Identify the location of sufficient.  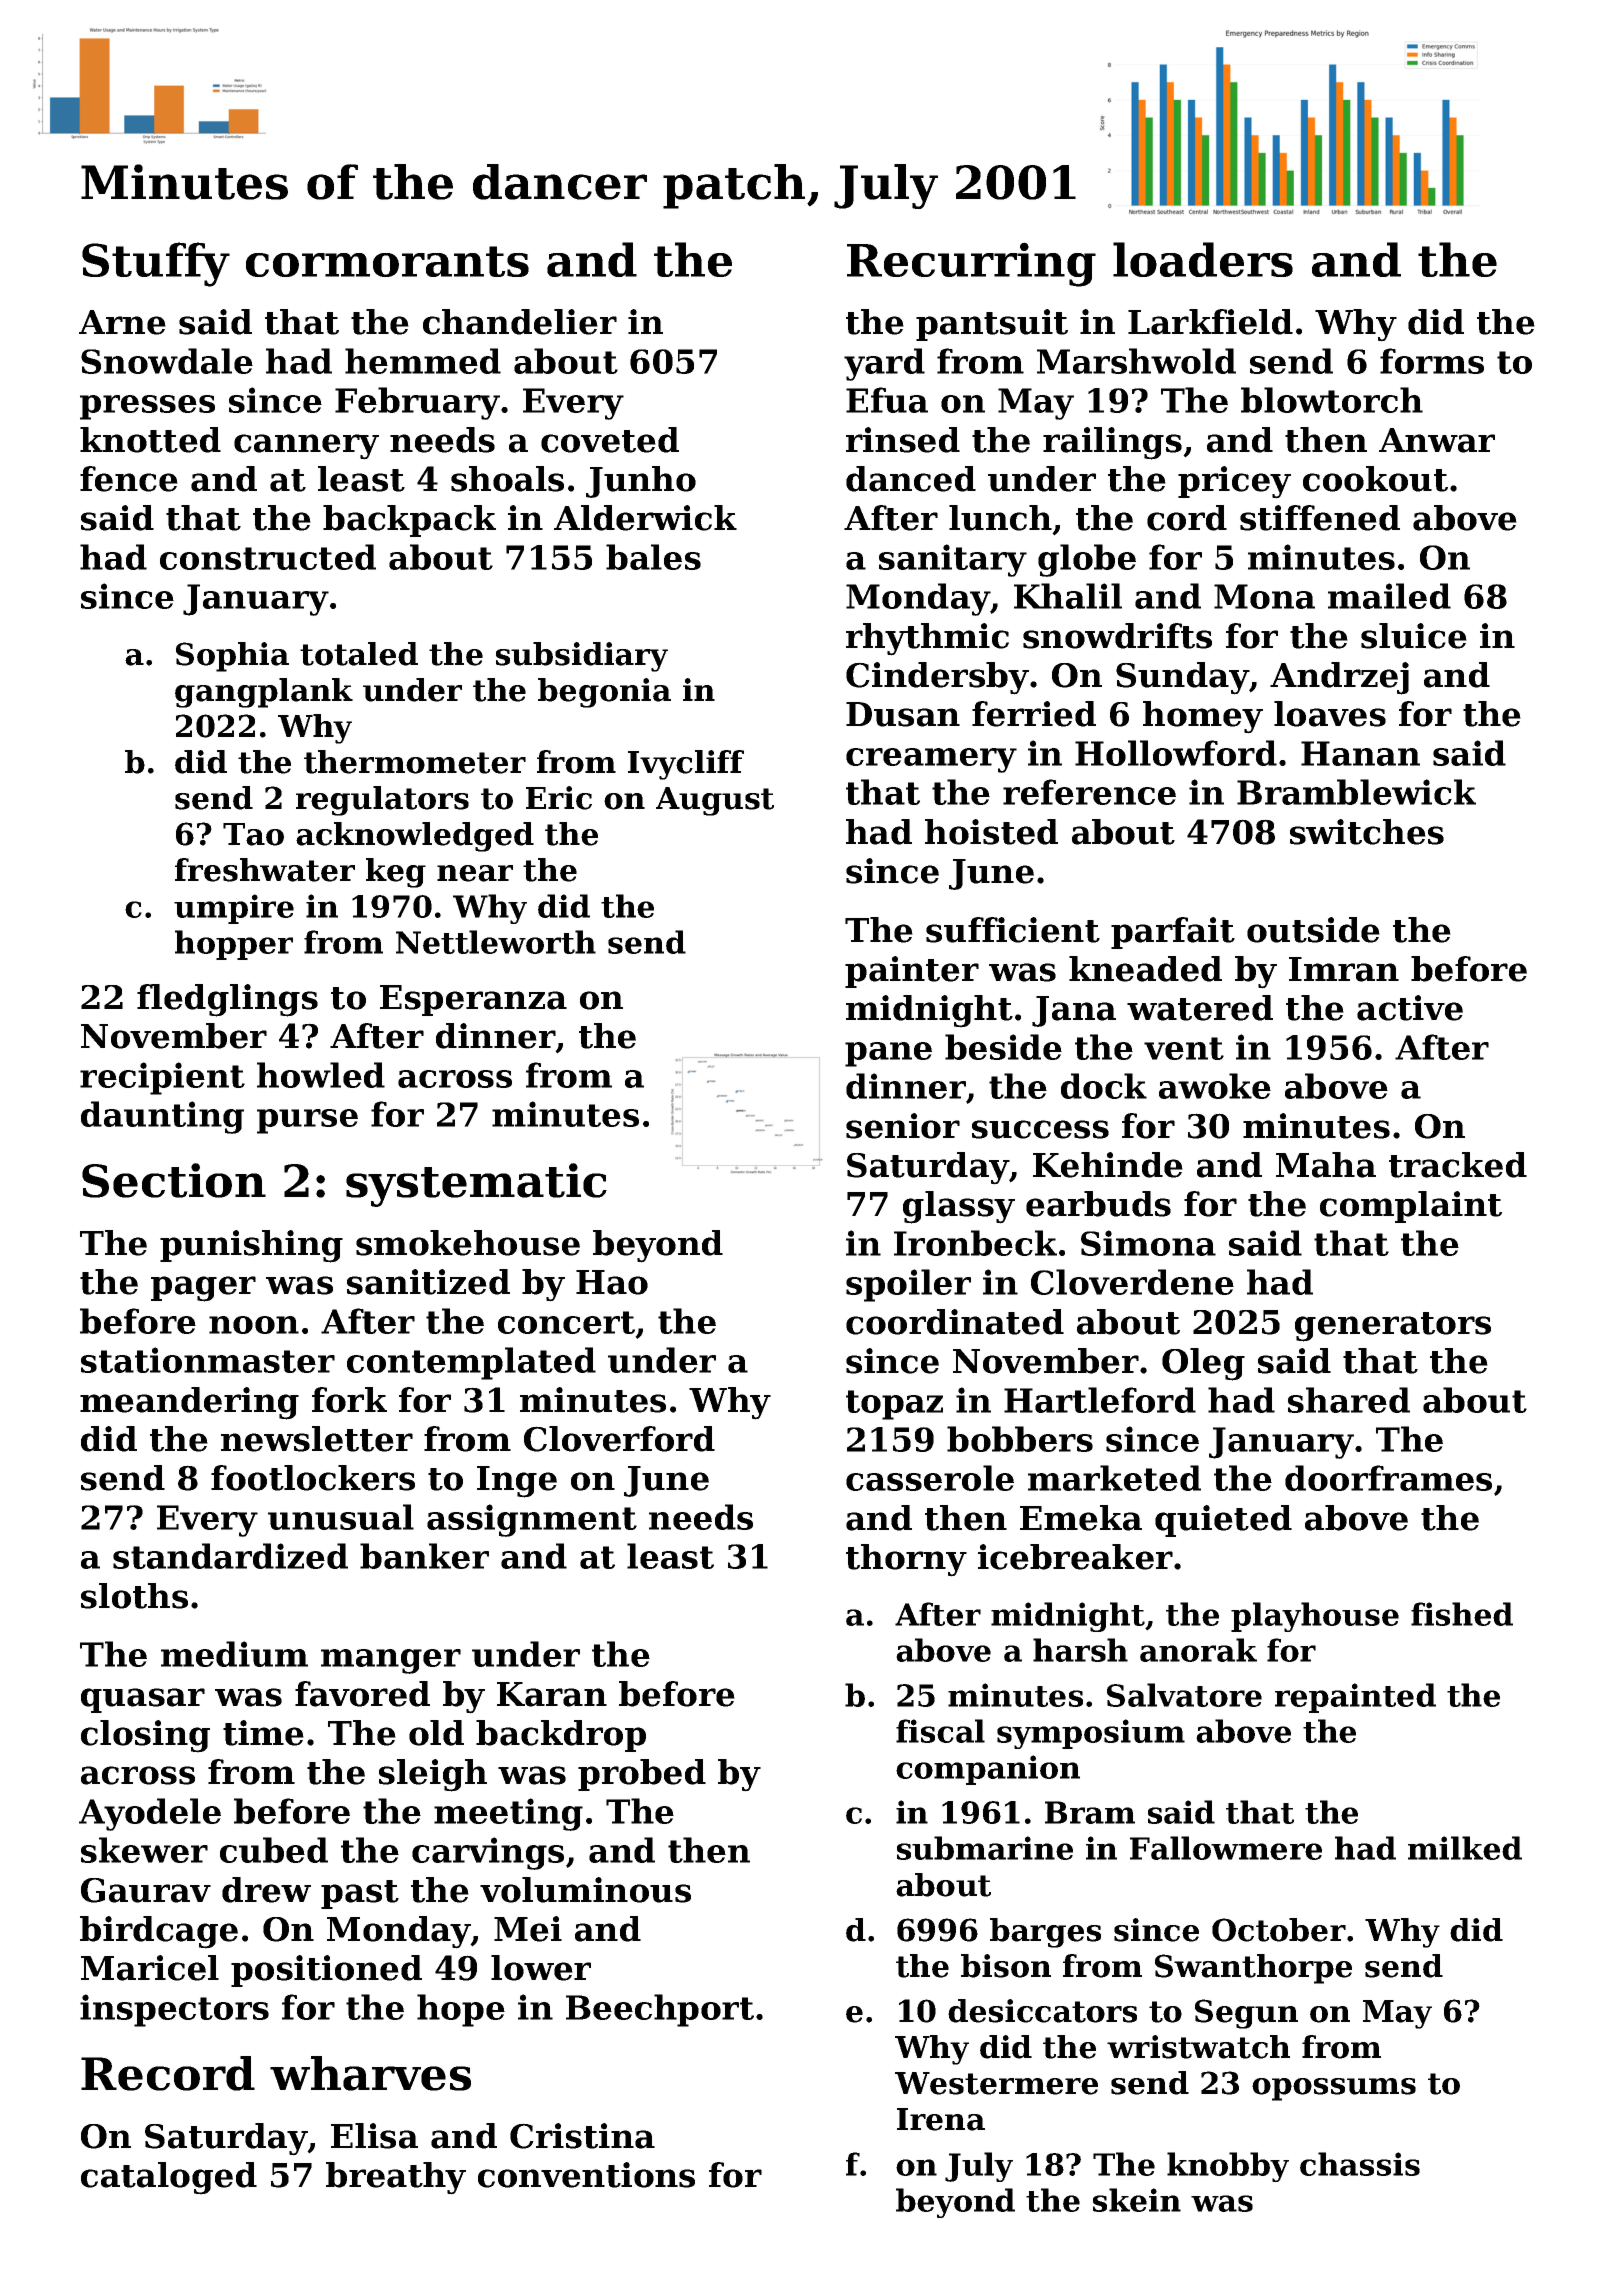
(1013, 930).
